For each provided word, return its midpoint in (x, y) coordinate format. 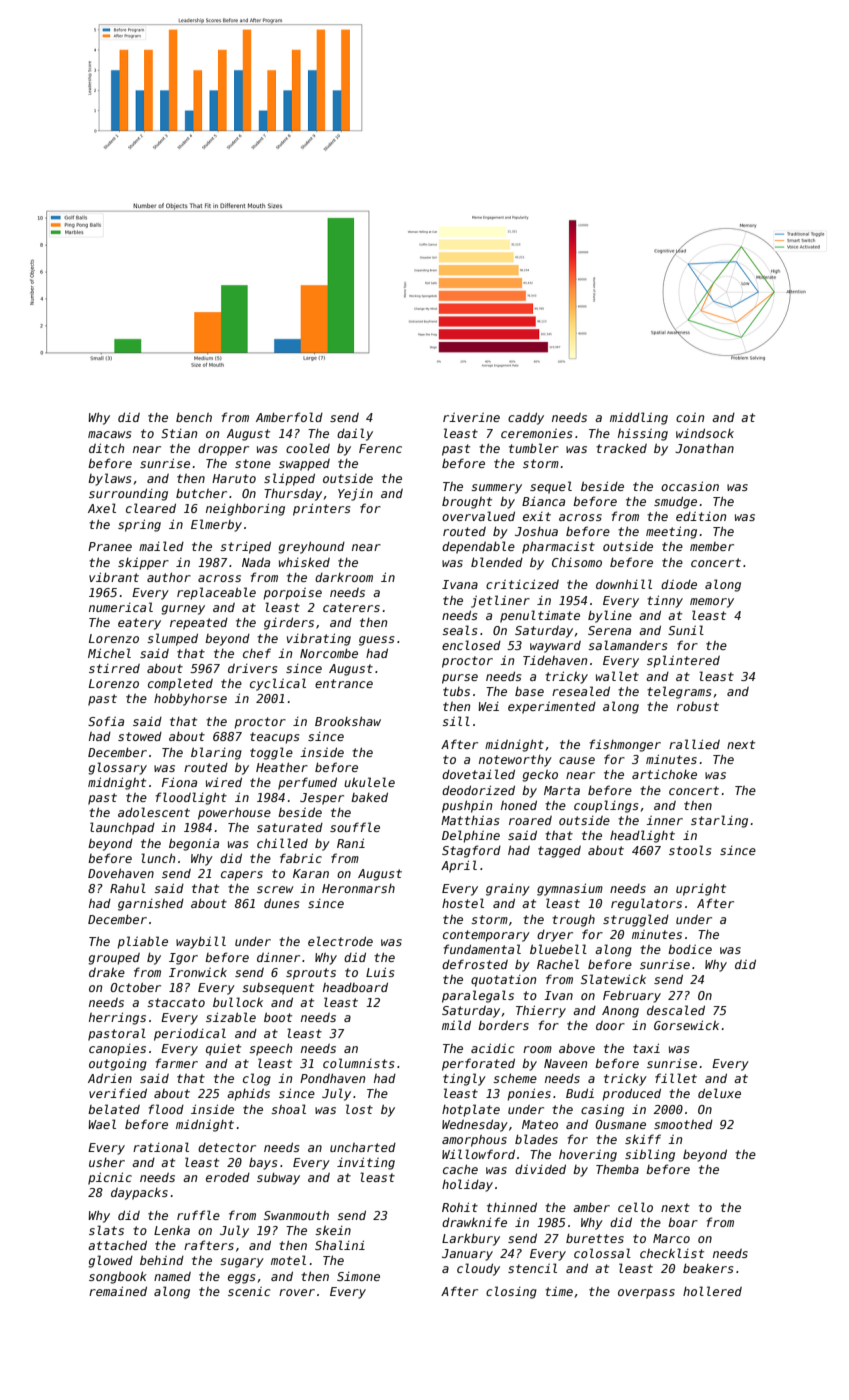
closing (511, 1292)
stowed (140, 736)
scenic (249, 1291)
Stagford (471, 851)
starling (719, 821)
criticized (522, 584)
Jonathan (704, 448)
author (169, 577)
